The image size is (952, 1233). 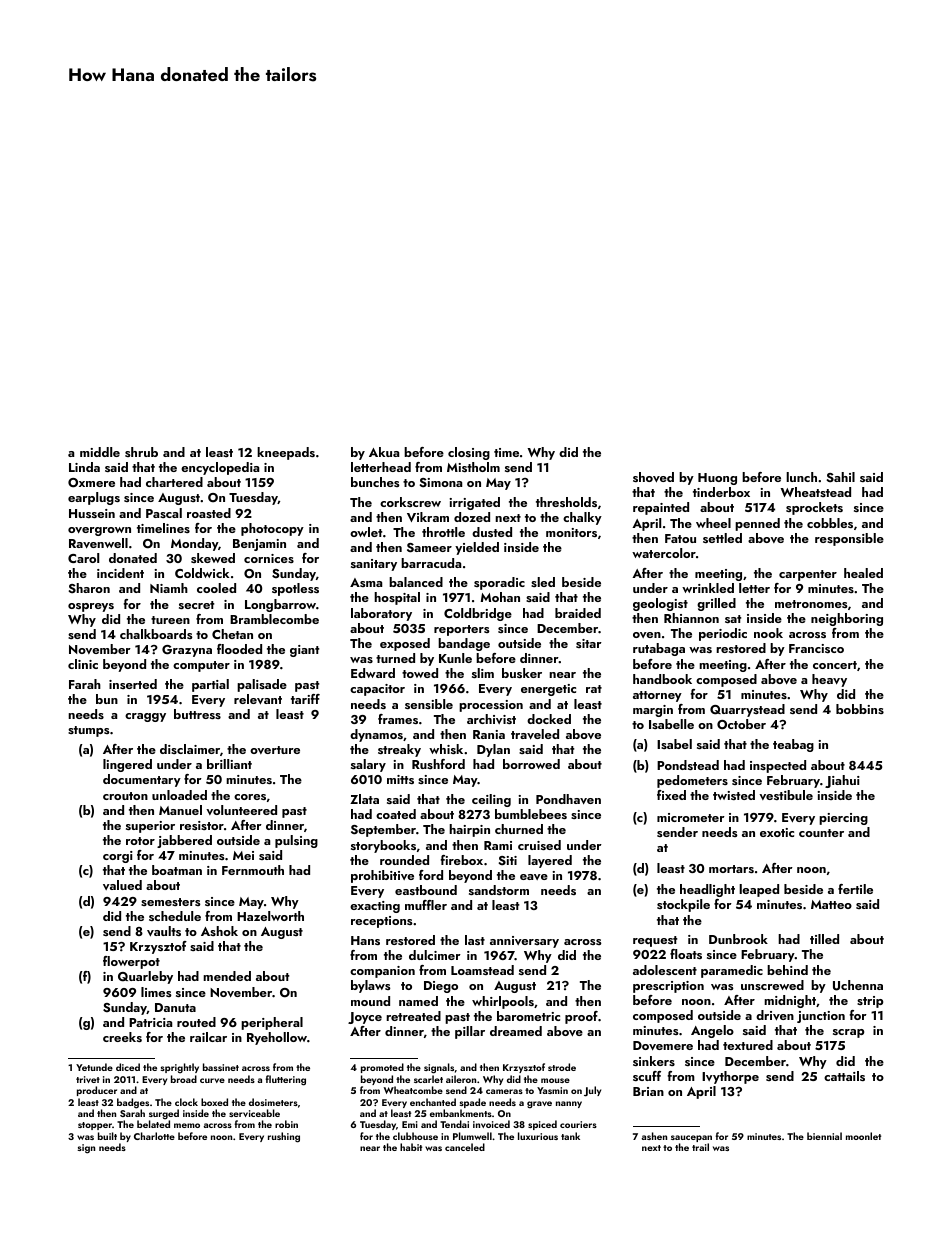 What do you see at coordinates (482, 970) in the page?
I see `Loamstead` at bounding box center [482, 970].
